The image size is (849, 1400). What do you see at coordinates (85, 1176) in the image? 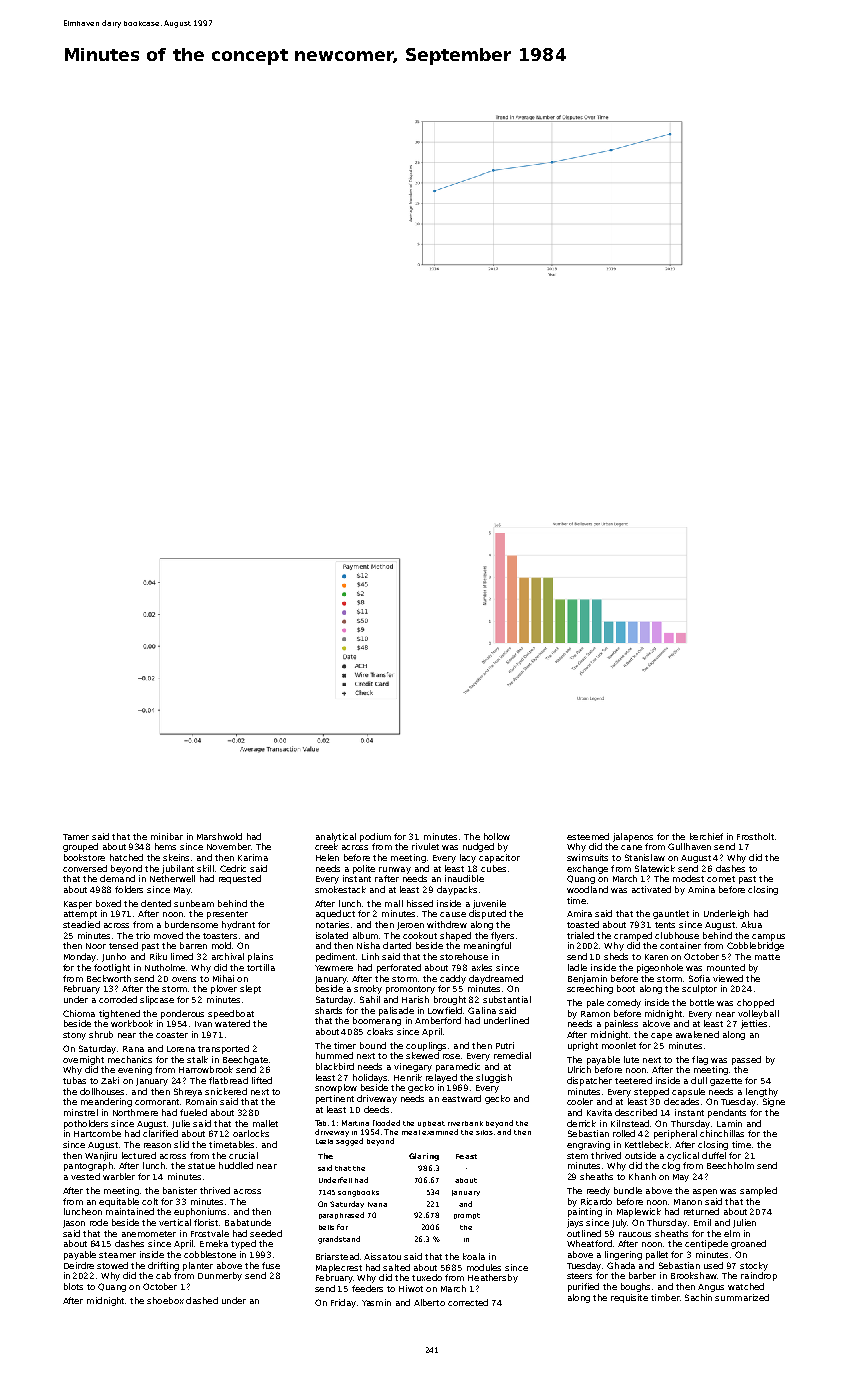
I see `vested` at bounding box center [85, 1176].
